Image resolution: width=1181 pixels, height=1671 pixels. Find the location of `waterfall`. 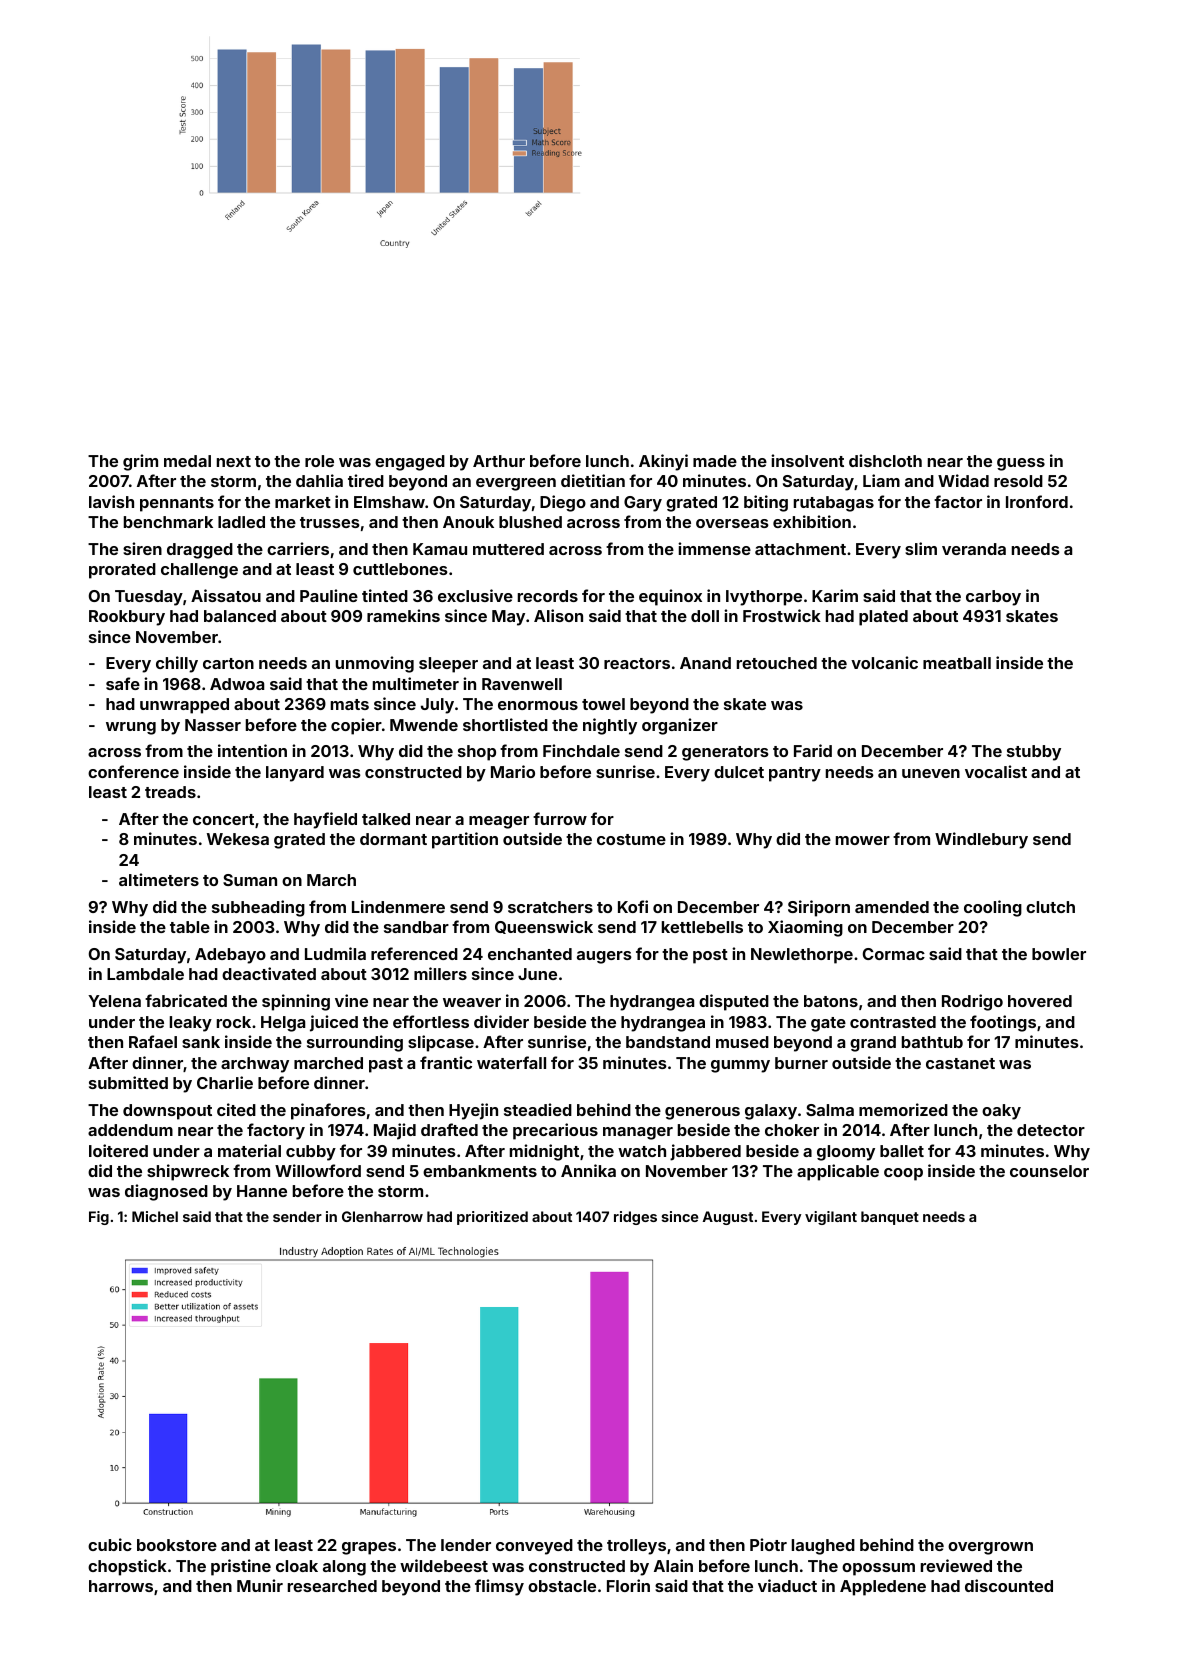

waterfall is located at coordinates (511, 1062).
